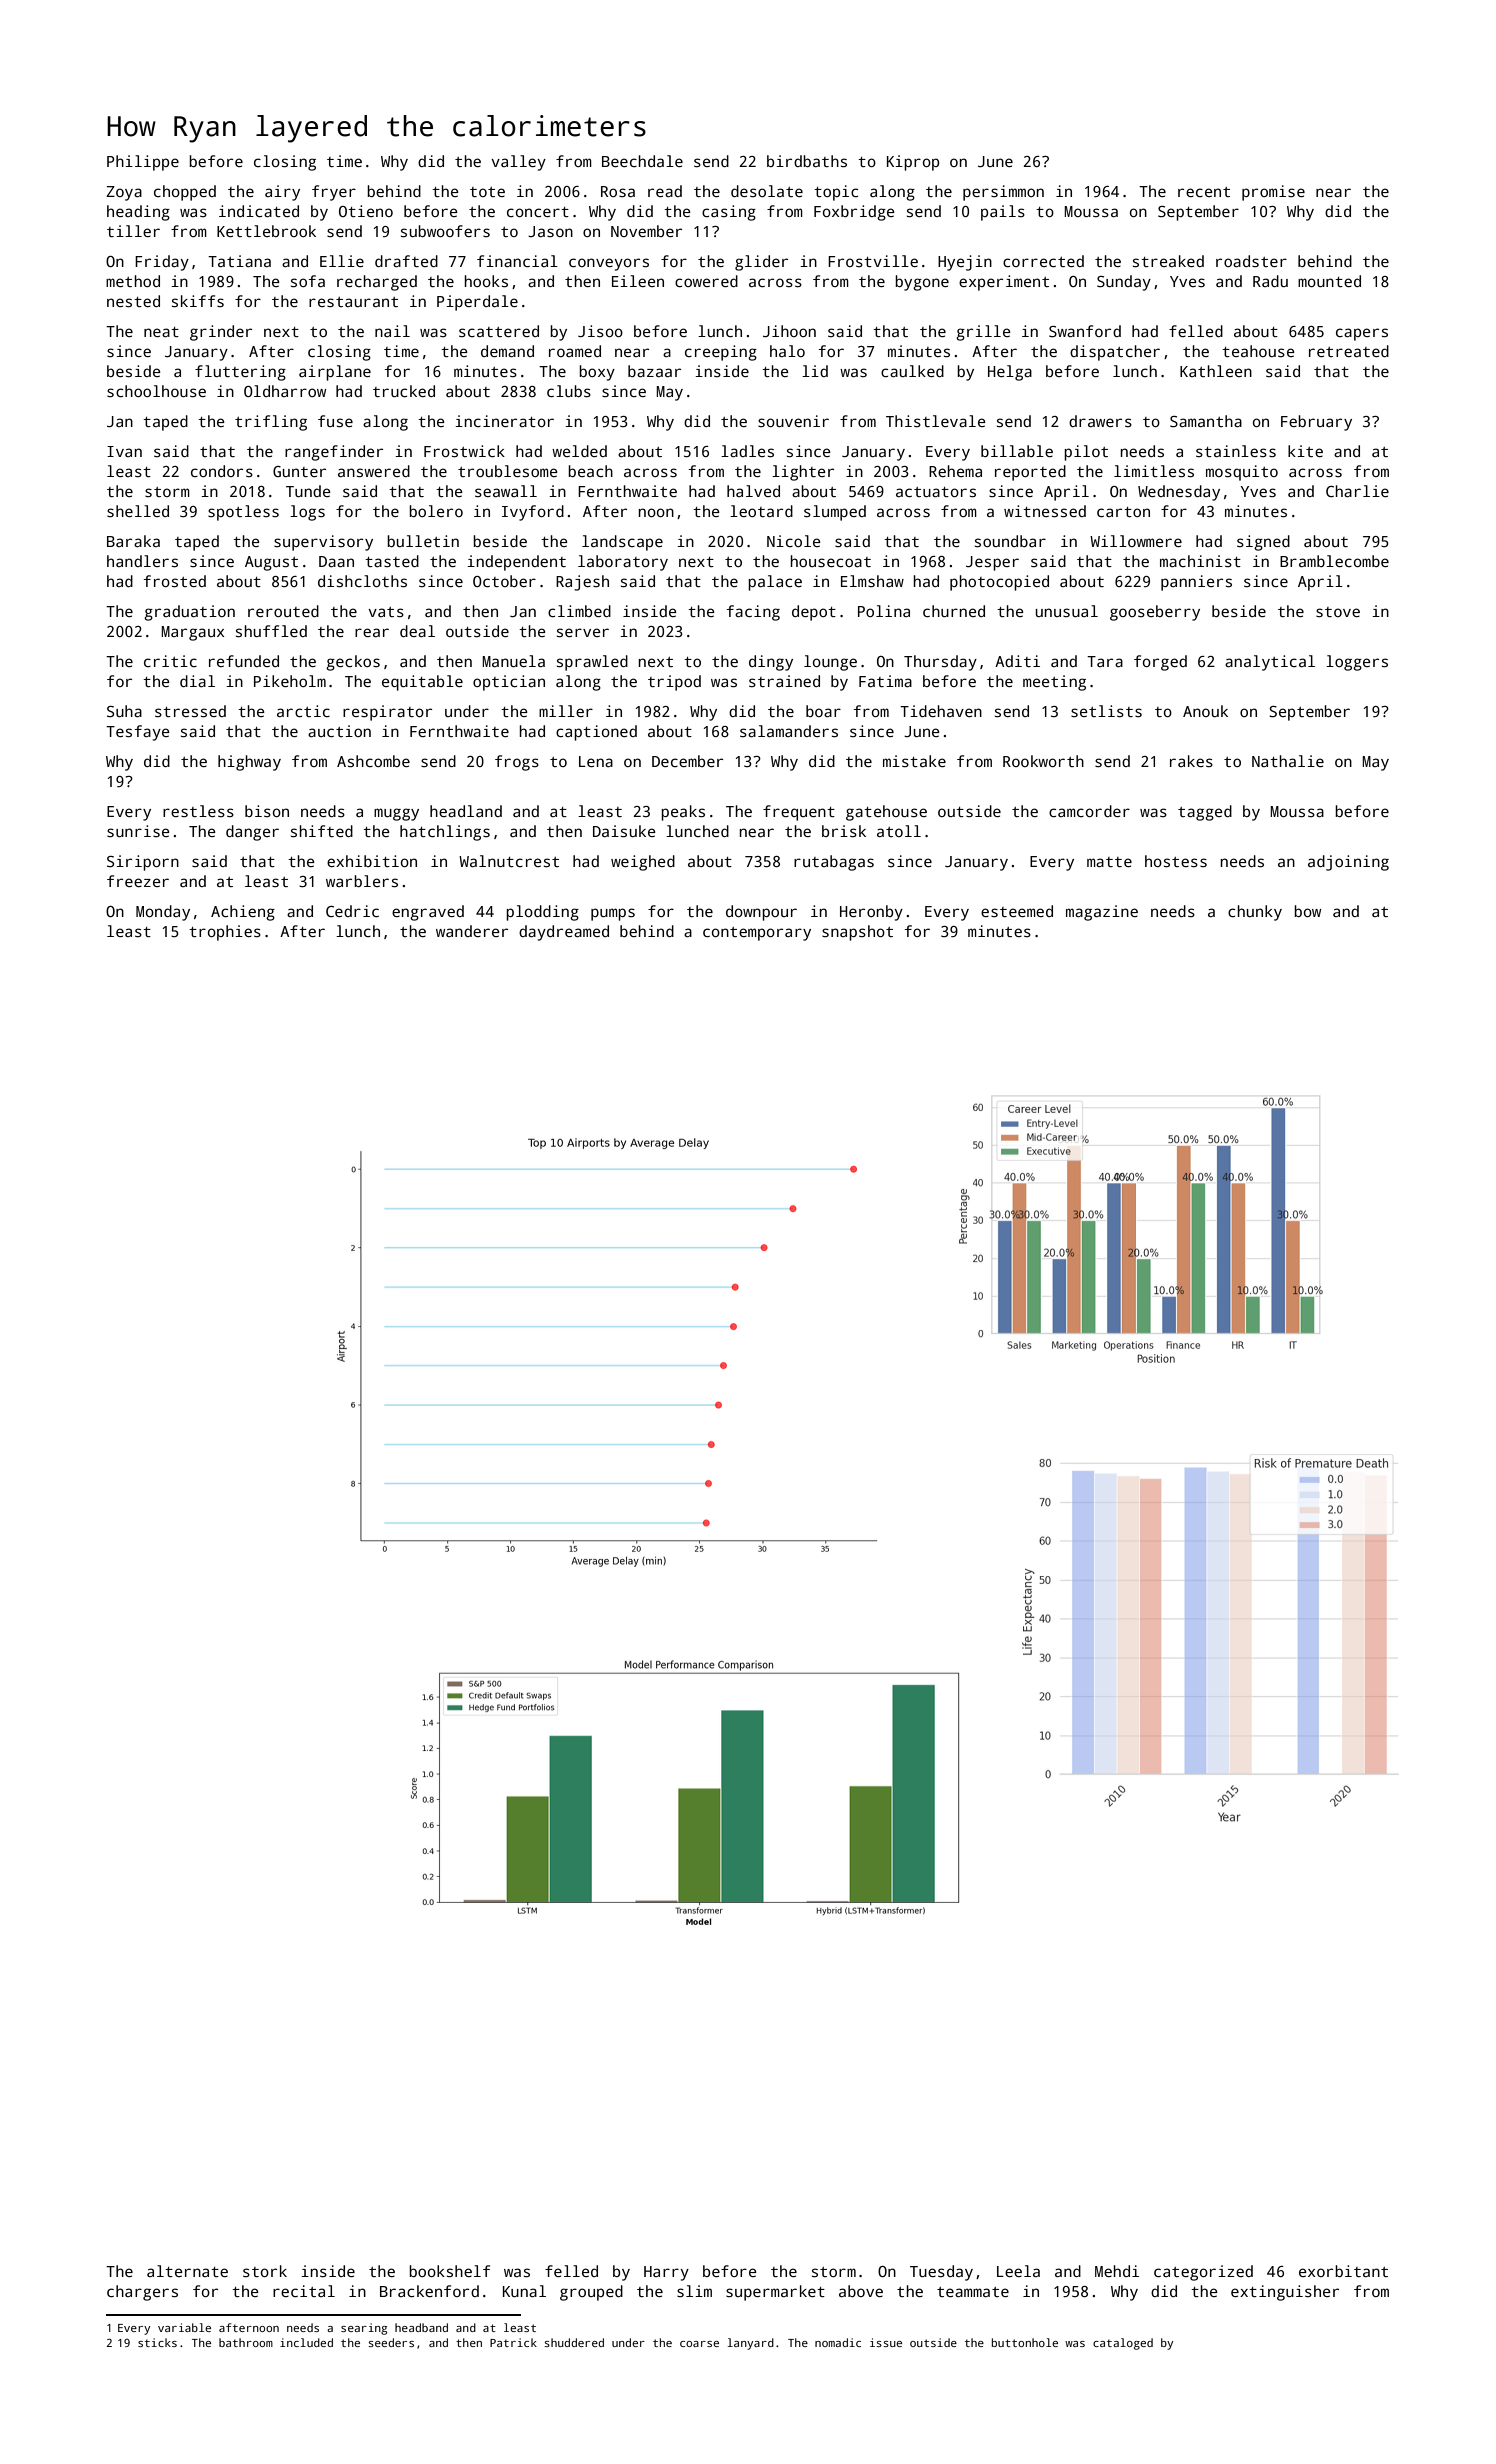 The height and width of the image is (2464, 1496). What do you see at coordinates (524, 2291) in the image?
I see `Kunal` at bounding box center [524, 2291].
